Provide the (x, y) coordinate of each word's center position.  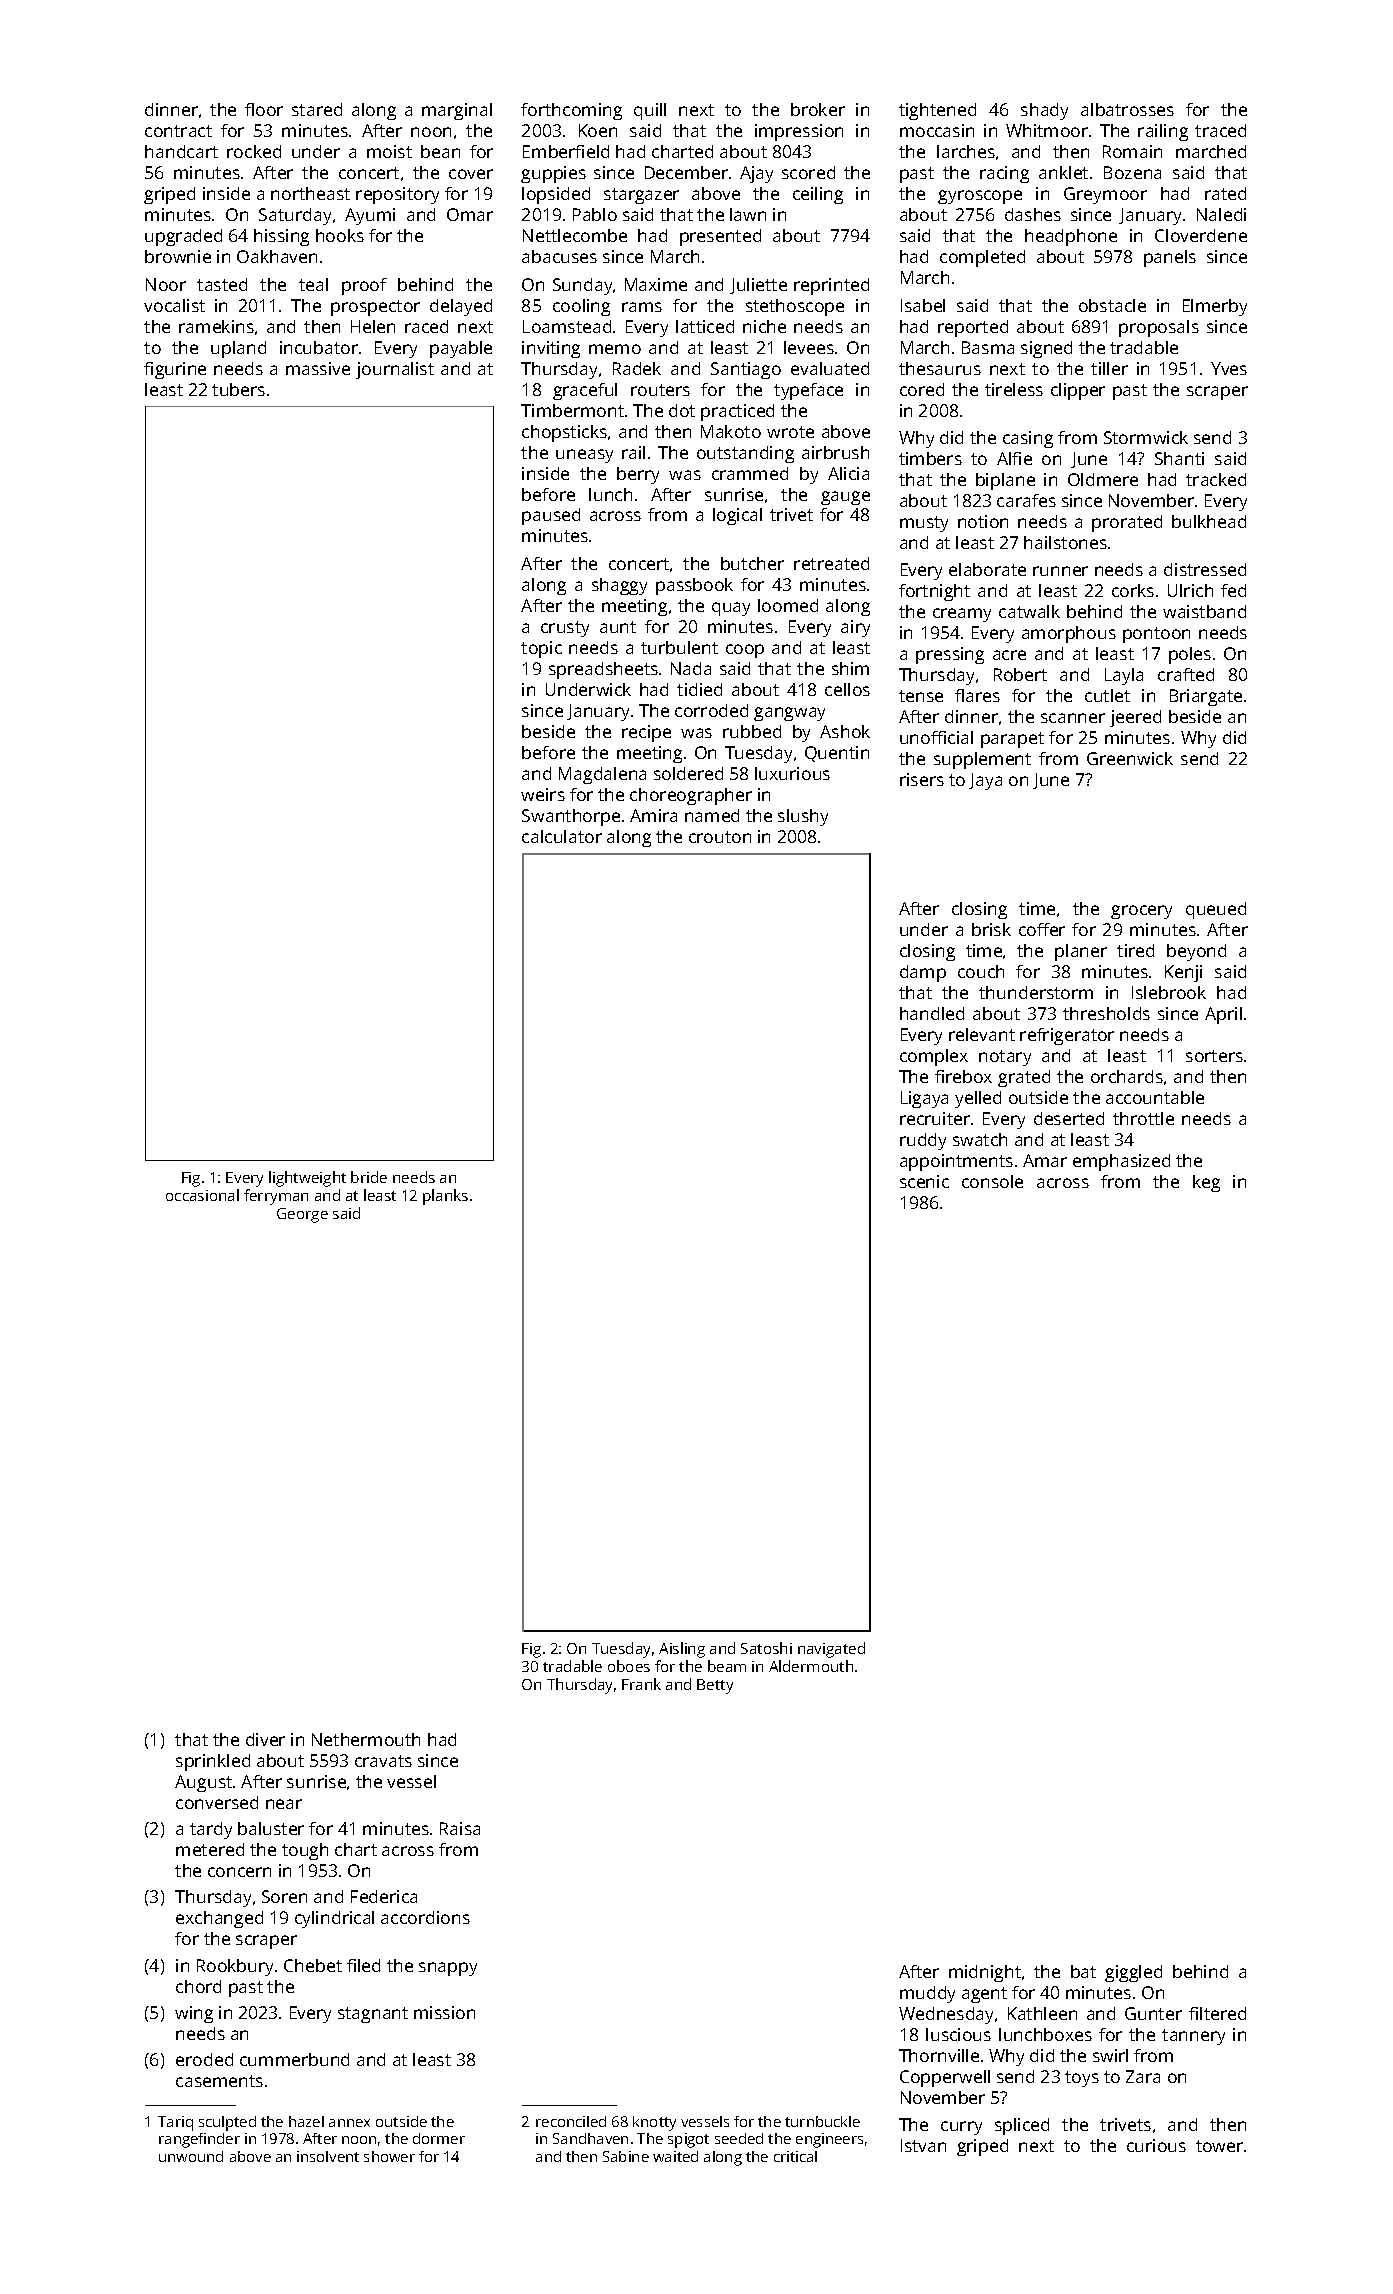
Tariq (175, 2123)
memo (615, 349)
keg (1206, 1183)
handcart (181, 151)
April (1223, 1015)
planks (445, 1197)
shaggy (619, 586)
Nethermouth (366, 1739)
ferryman (276, 1197)
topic (541, 649)
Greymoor (1105, 195)
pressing (950, 655)
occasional (202, 1195)
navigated (831, 1650)
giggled (1133, 1973)
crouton (720, 837)
